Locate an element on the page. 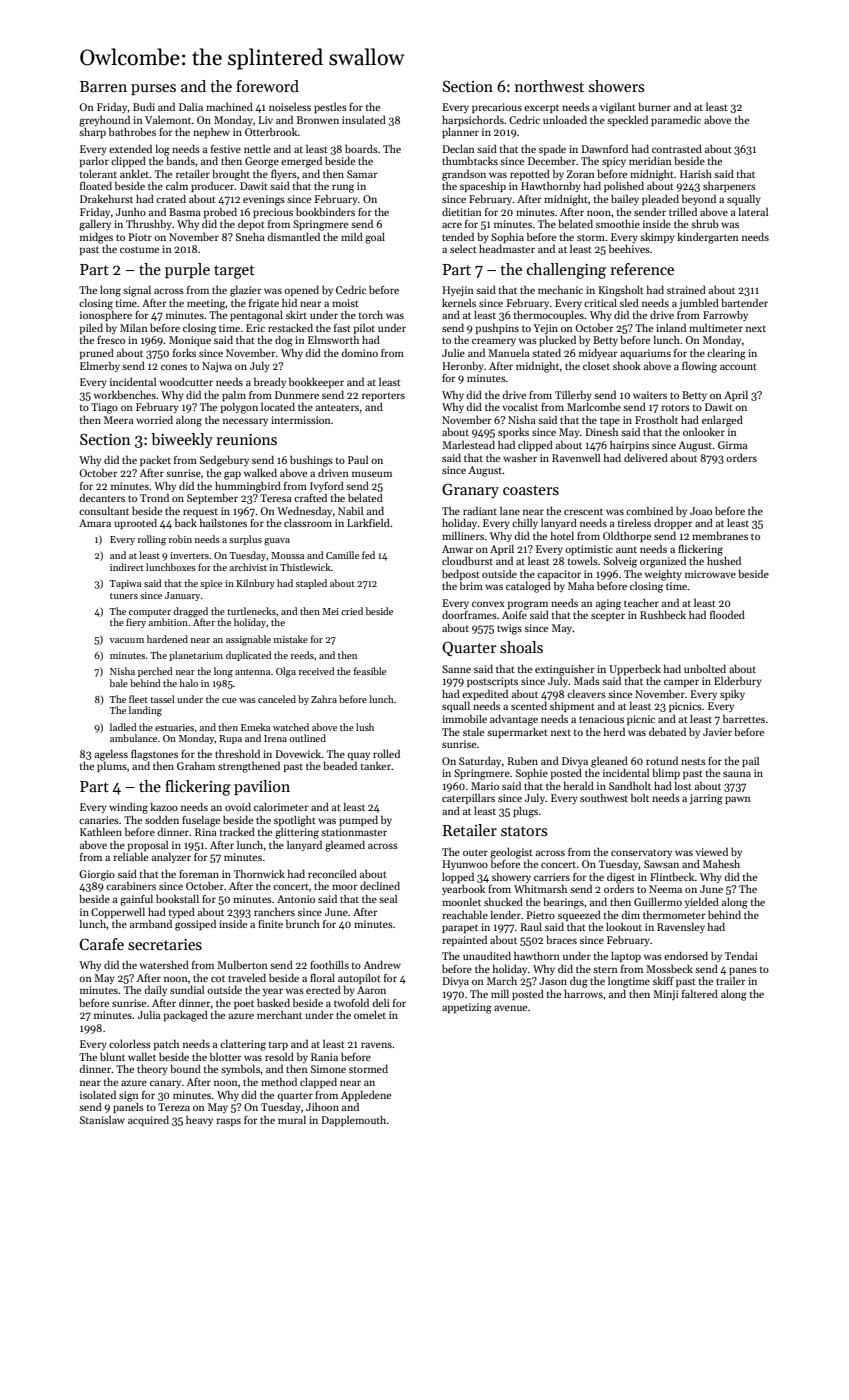  Oldthorpe is located at coordinates (627, 536).
